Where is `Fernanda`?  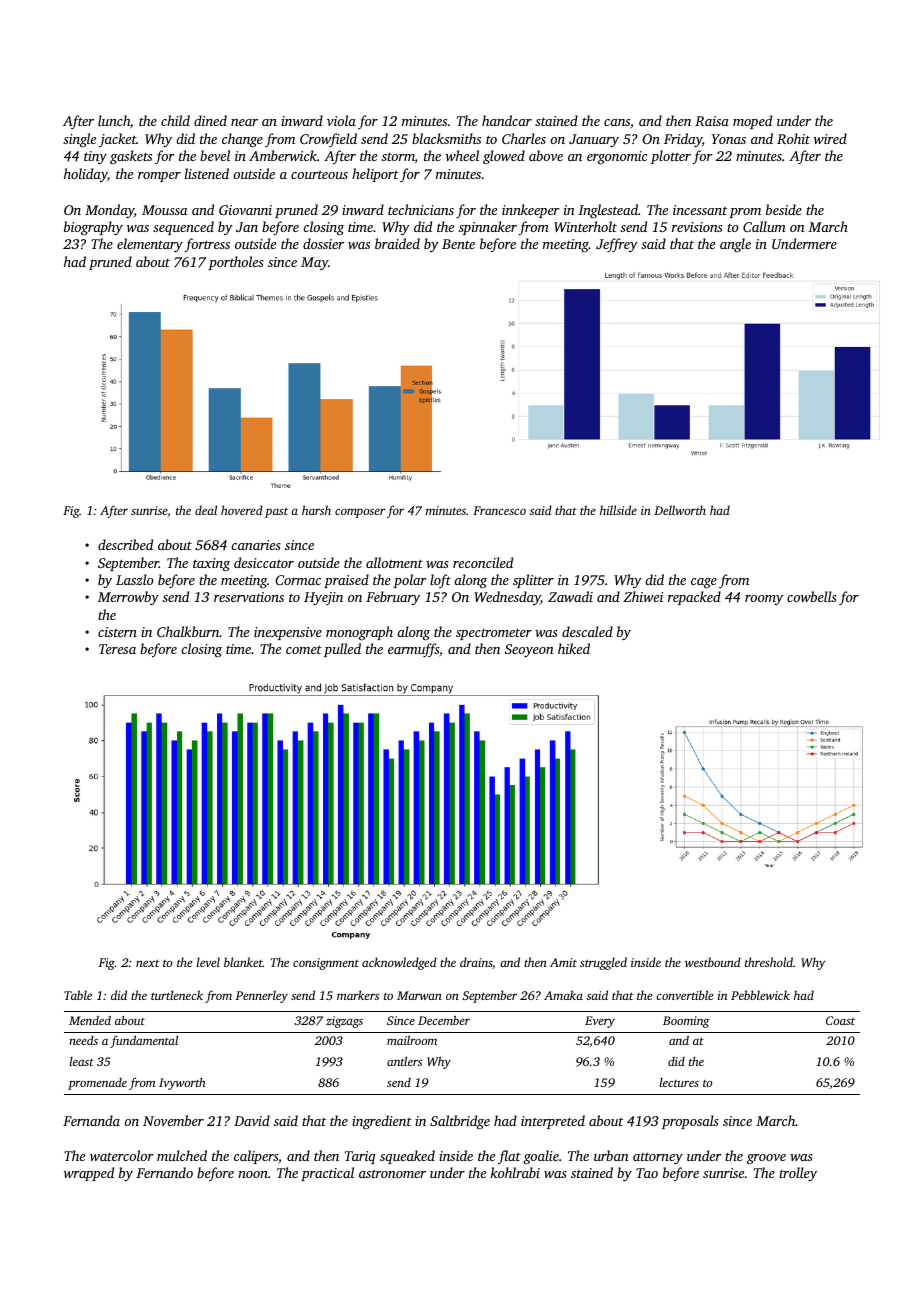 Fernanda is located at coordinates (91, 1120).
